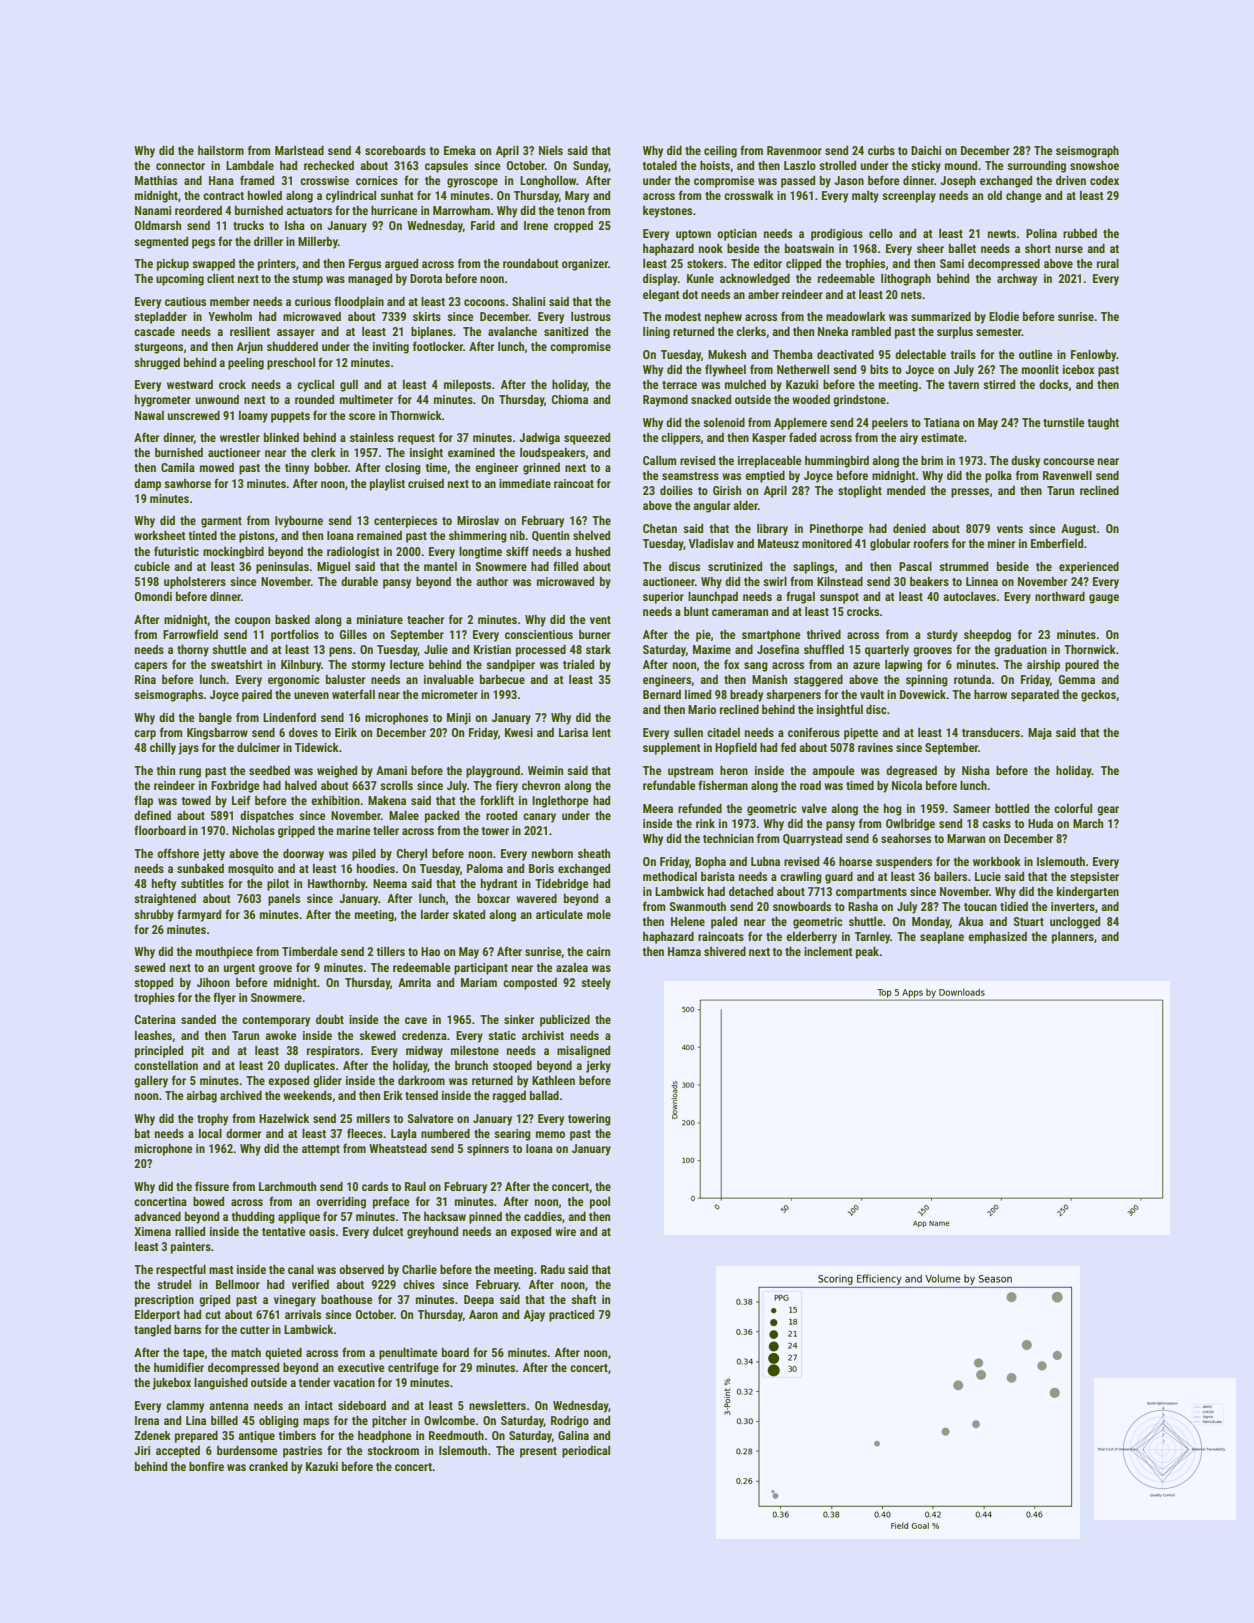 This image has width=1254, height=1623. I want to click on experienced, so click(1089, 568).
